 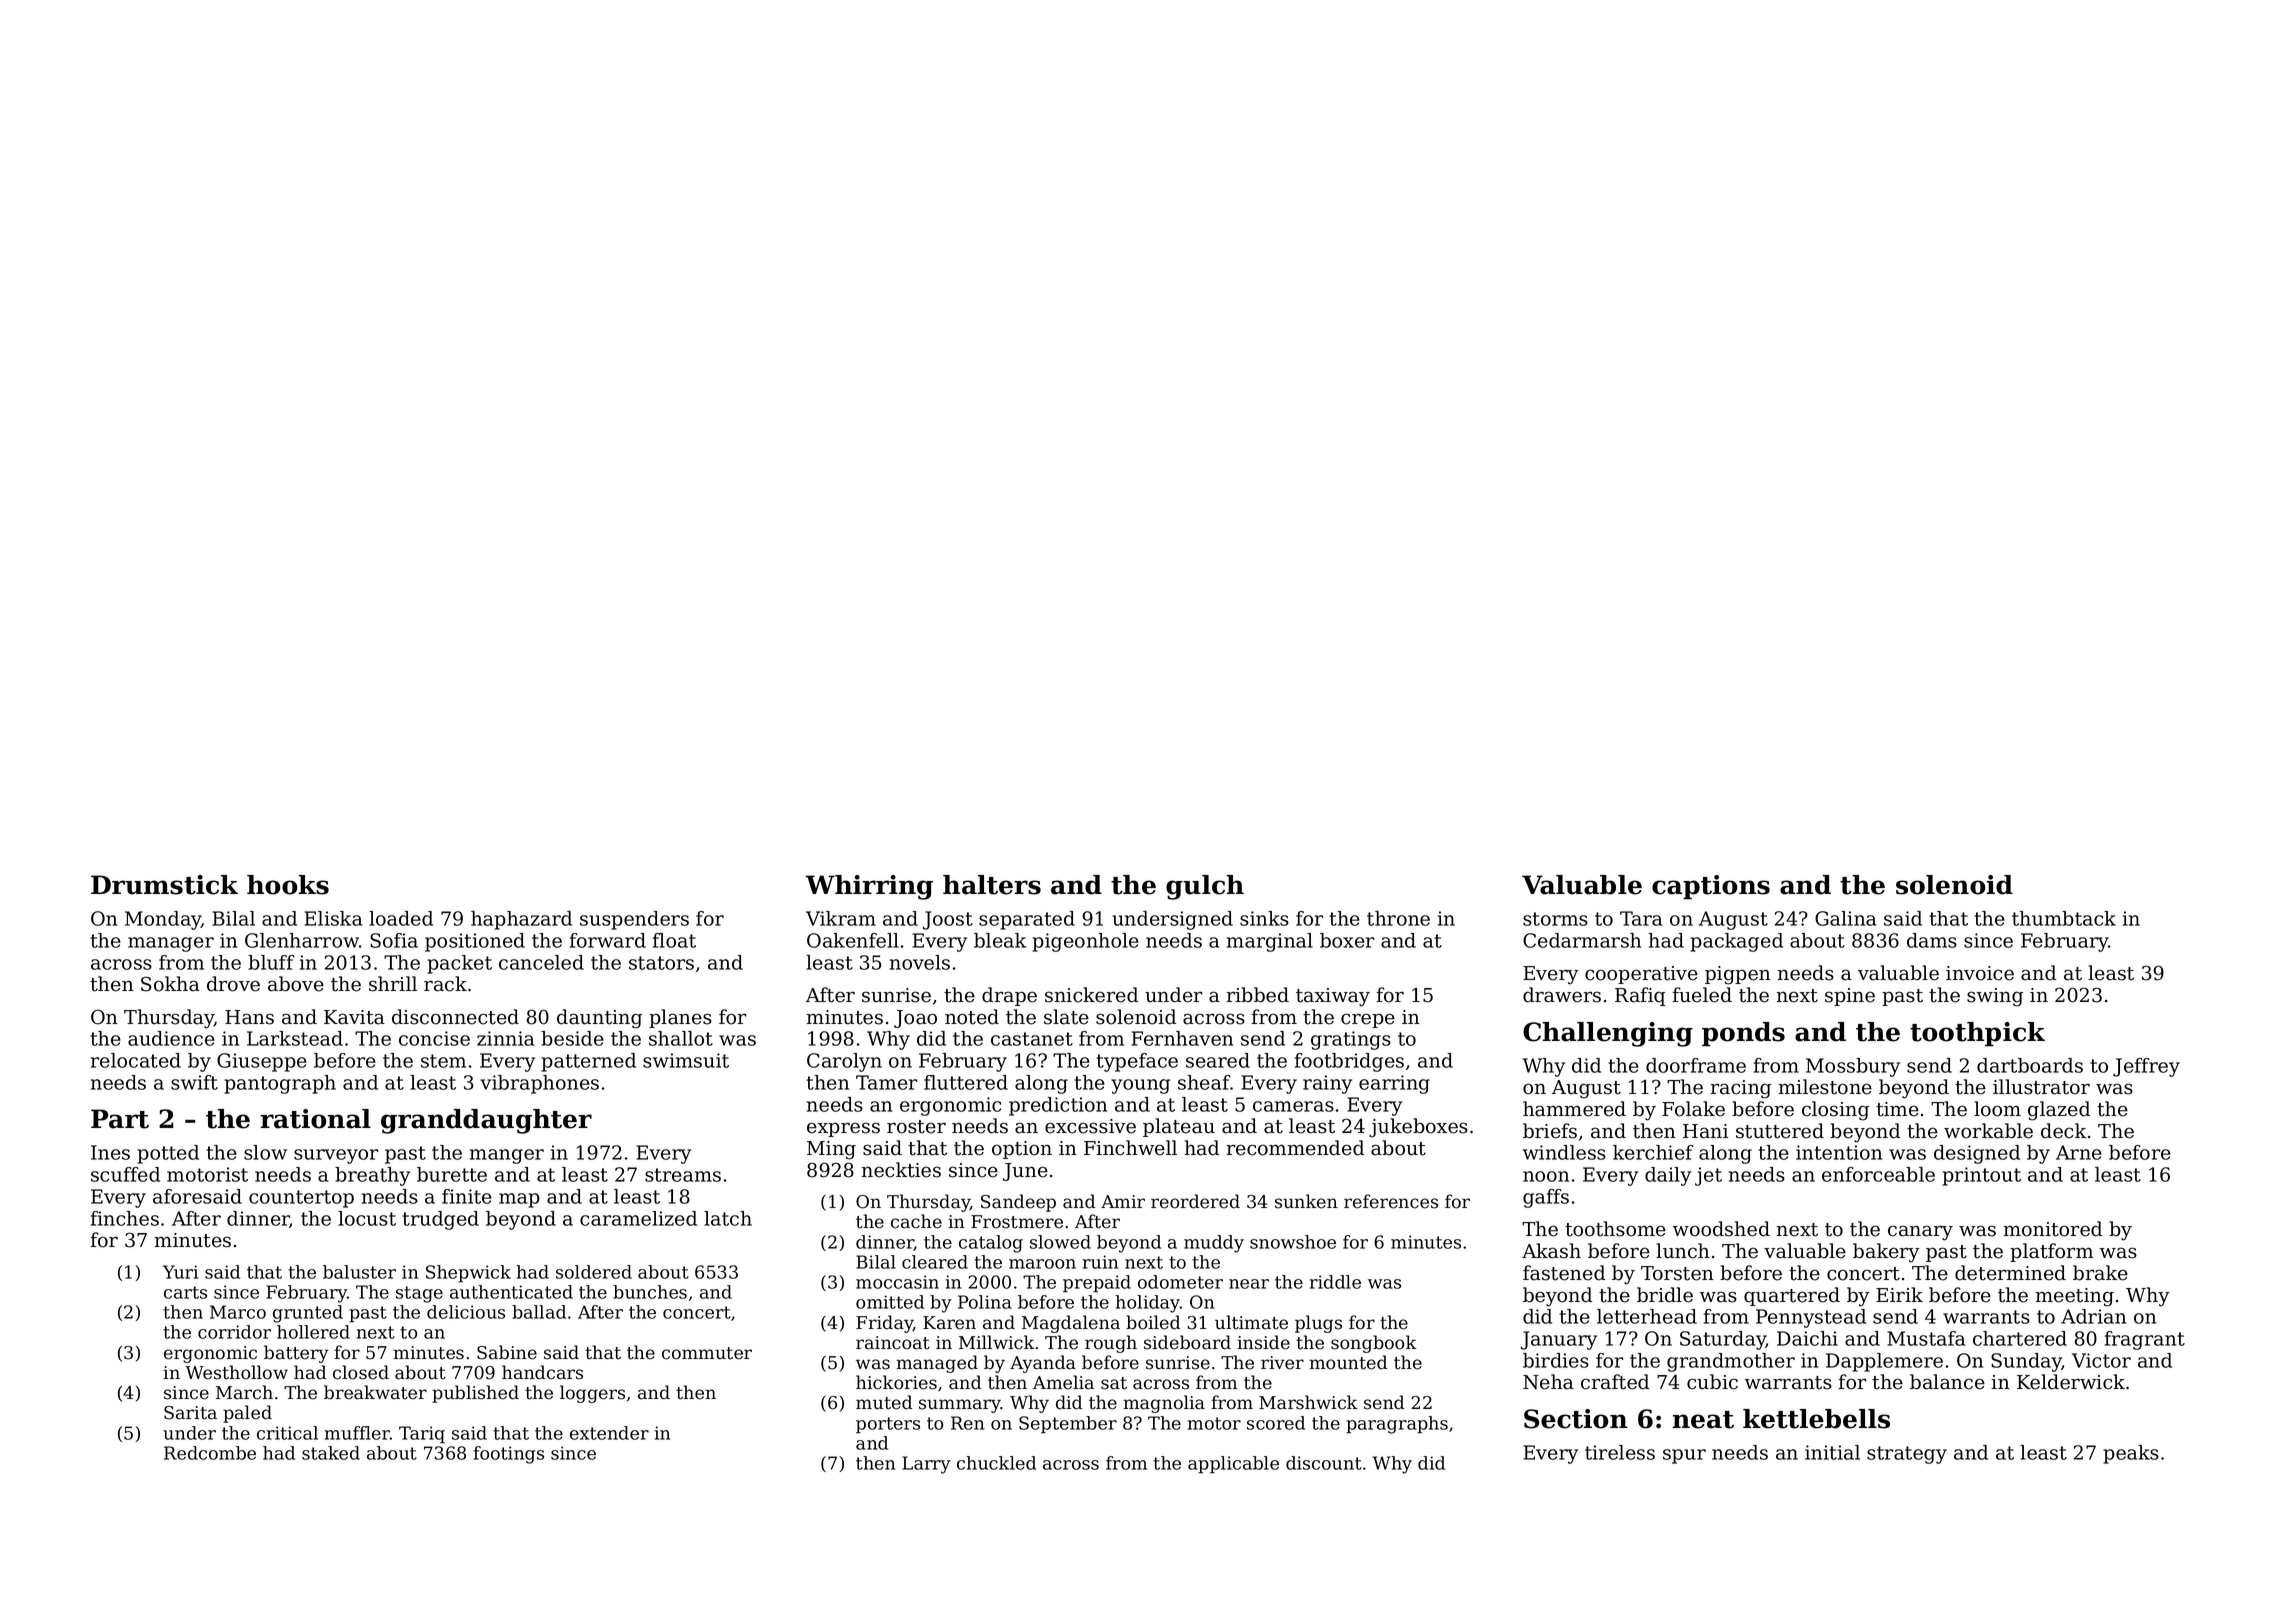 What do you see at coordinates (1022, 1150) in the screenshot?
I see `option` at bounding box center [1022, 1150].
